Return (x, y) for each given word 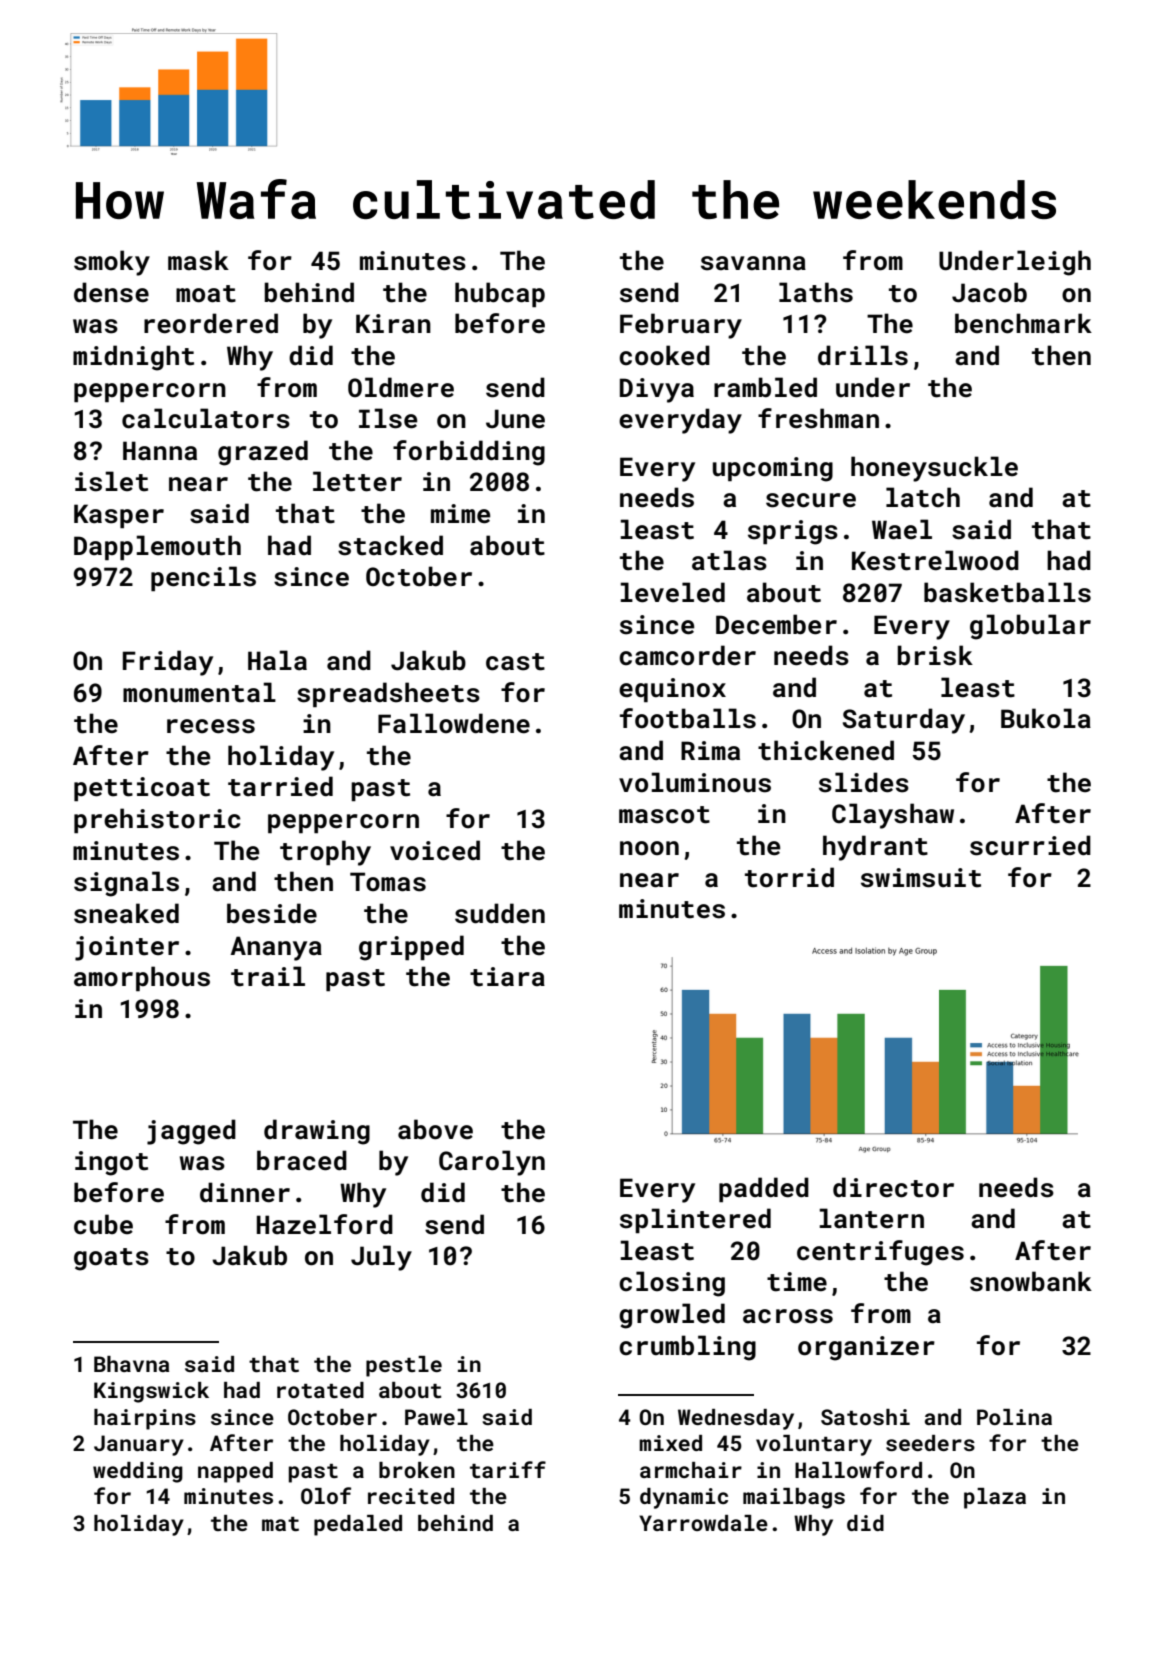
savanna (753, 263)
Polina (1014, 1417)
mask (198, 260)
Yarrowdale (703, 1523)
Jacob (989, 292)
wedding (138, 1472)
